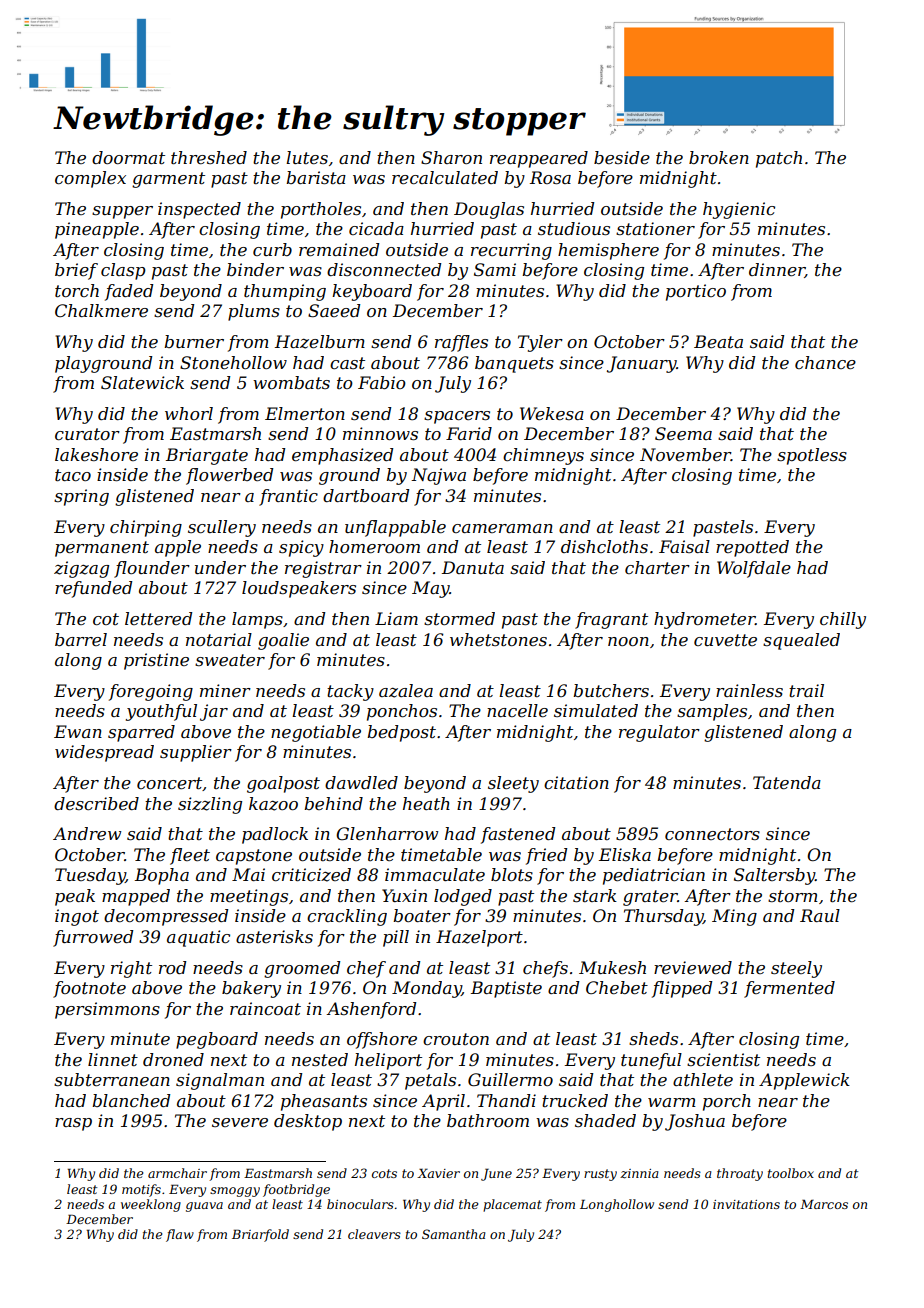 The height and width of the image is (1308, 924). What do you see at coordinates (199, 210) in the image?
I see `inspected` at bounding box center [199, 210].
